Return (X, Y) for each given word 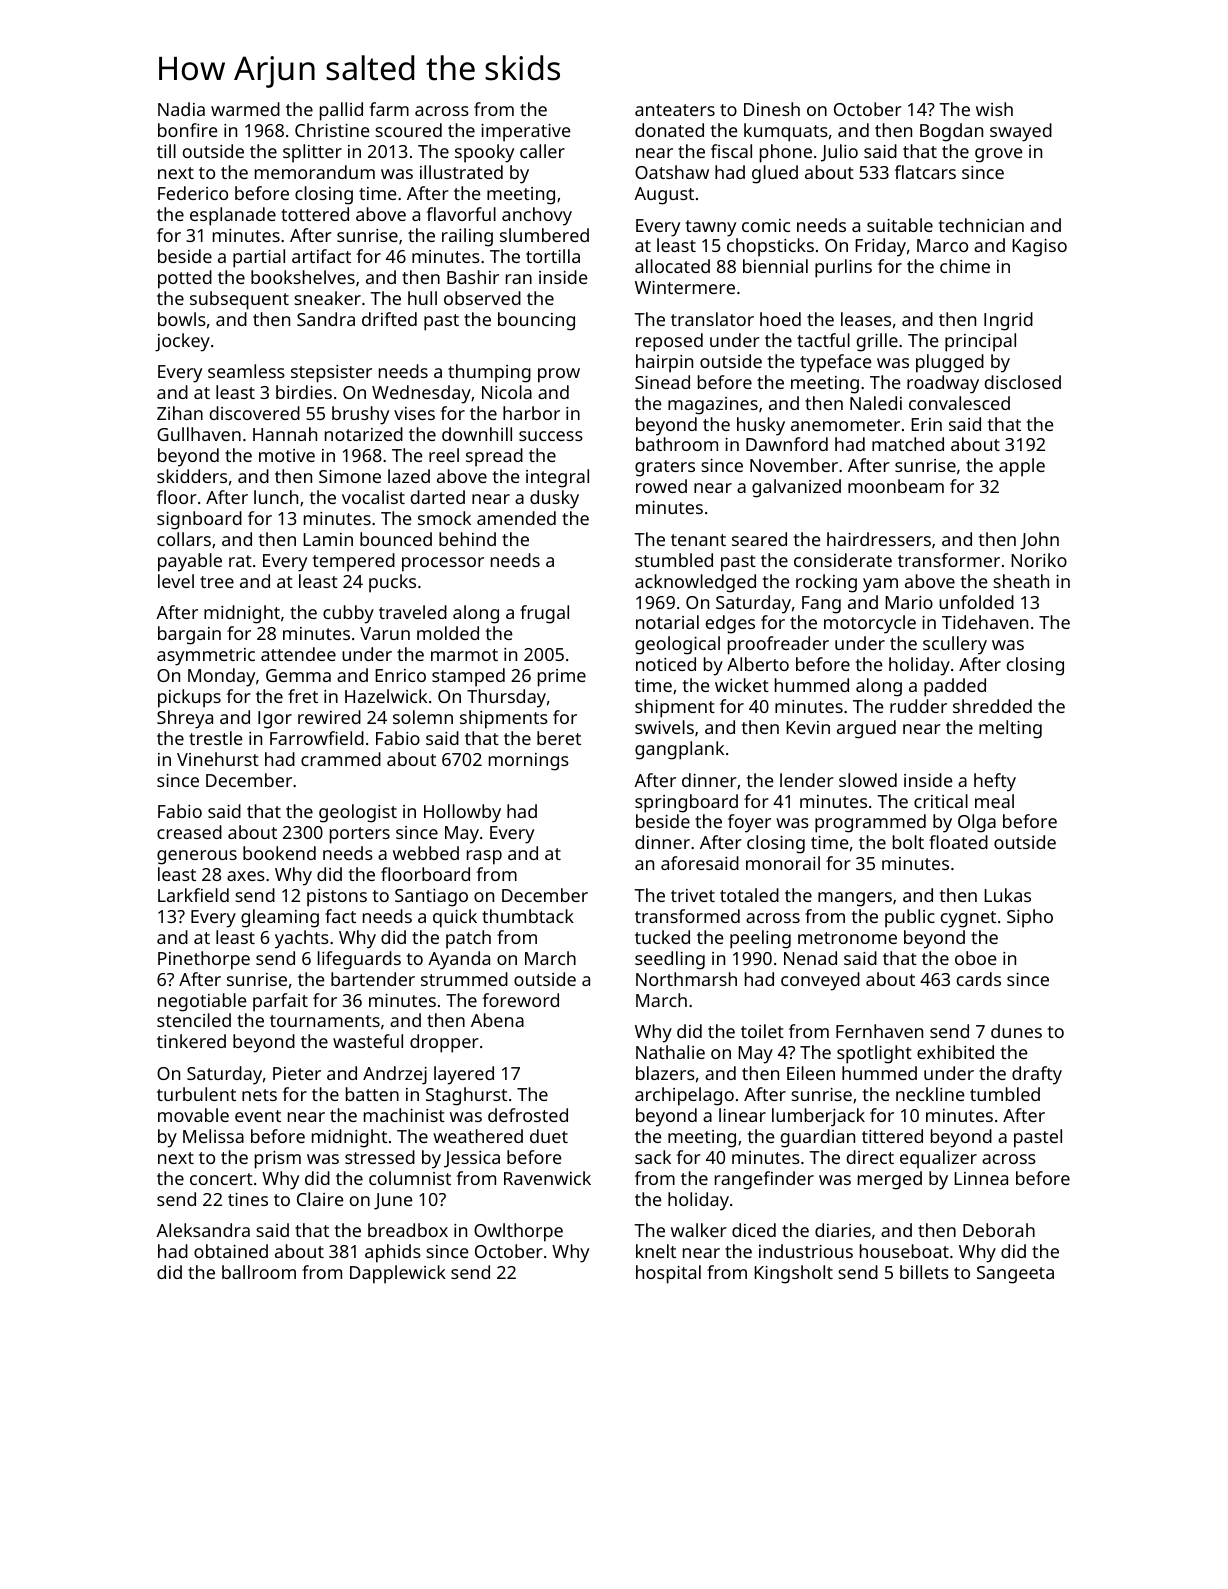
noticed (666, 664)
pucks (392, 583)
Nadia (181, 109)
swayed (1021, 132)
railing (467, 237)
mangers (855, 899)
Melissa (213, 1136)
